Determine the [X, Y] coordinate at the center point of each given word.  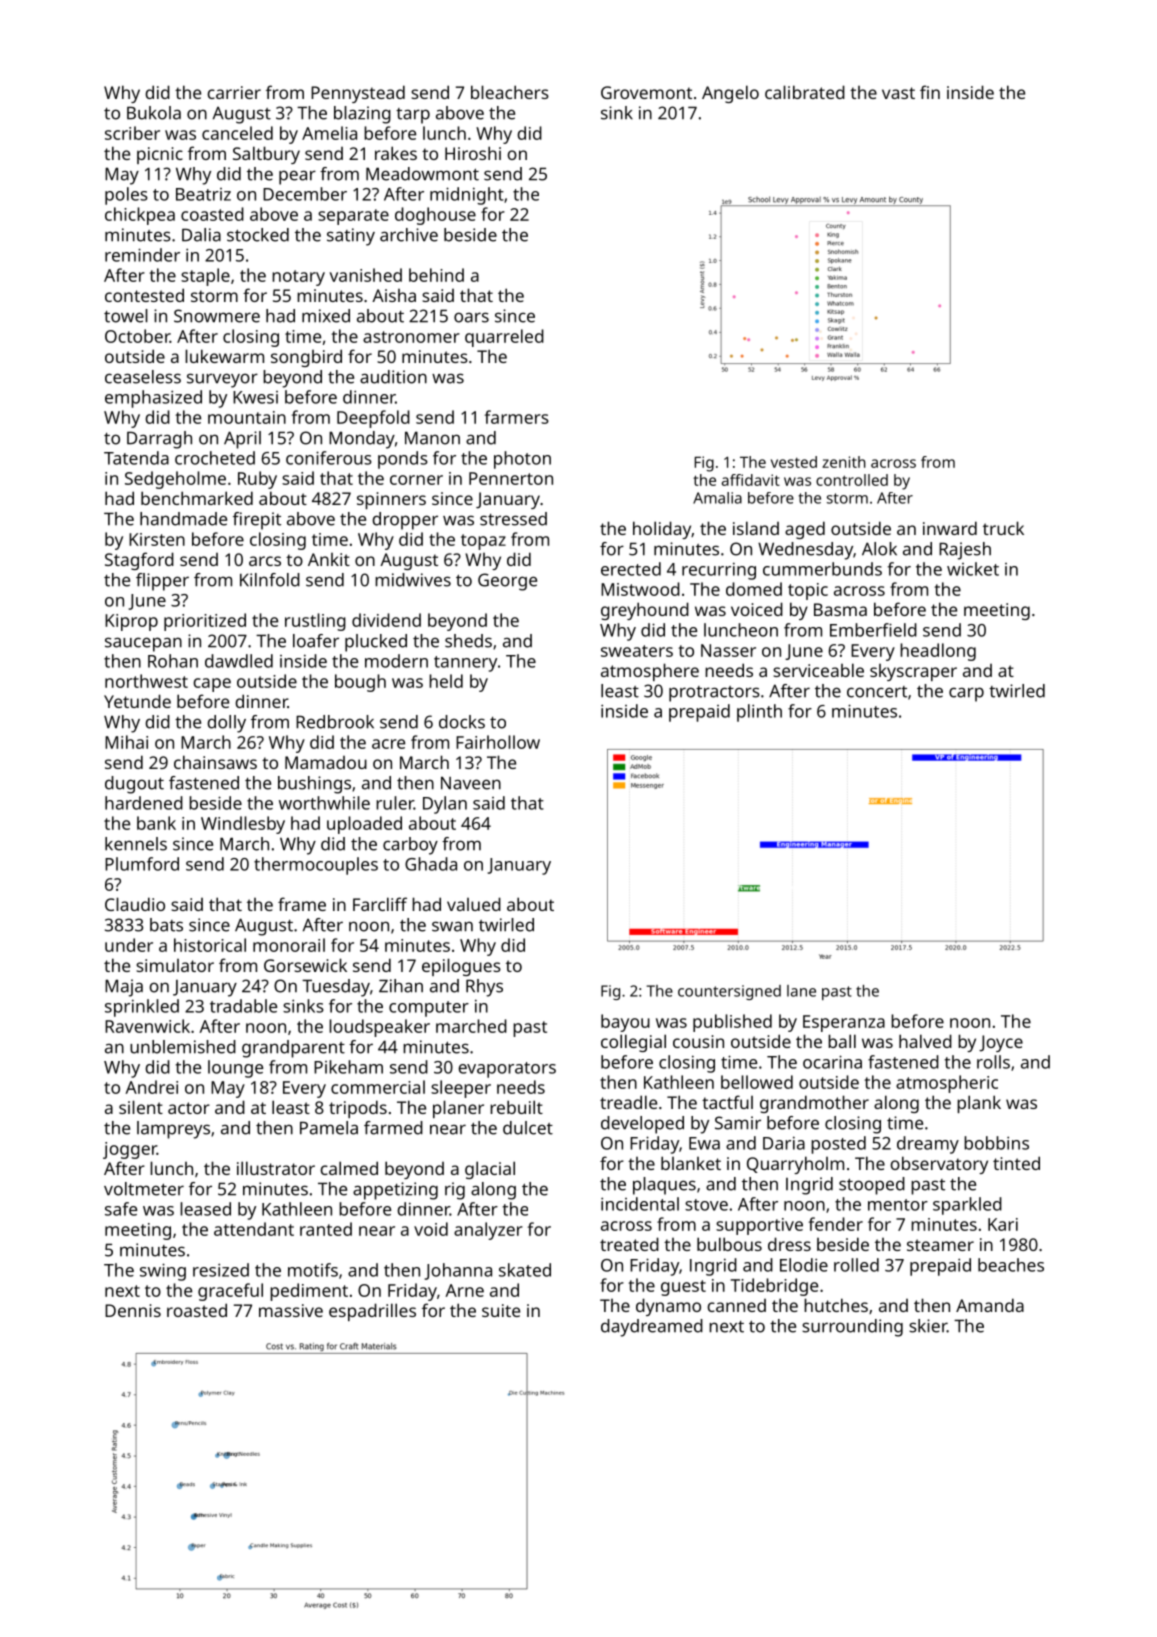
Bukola [154, 113]
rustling [315, 622]
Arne [464, 1290]
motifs [313, 1270]
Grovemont [646, 92]
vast [898, 93]
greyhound [645, 611]
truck [1003, 528]
